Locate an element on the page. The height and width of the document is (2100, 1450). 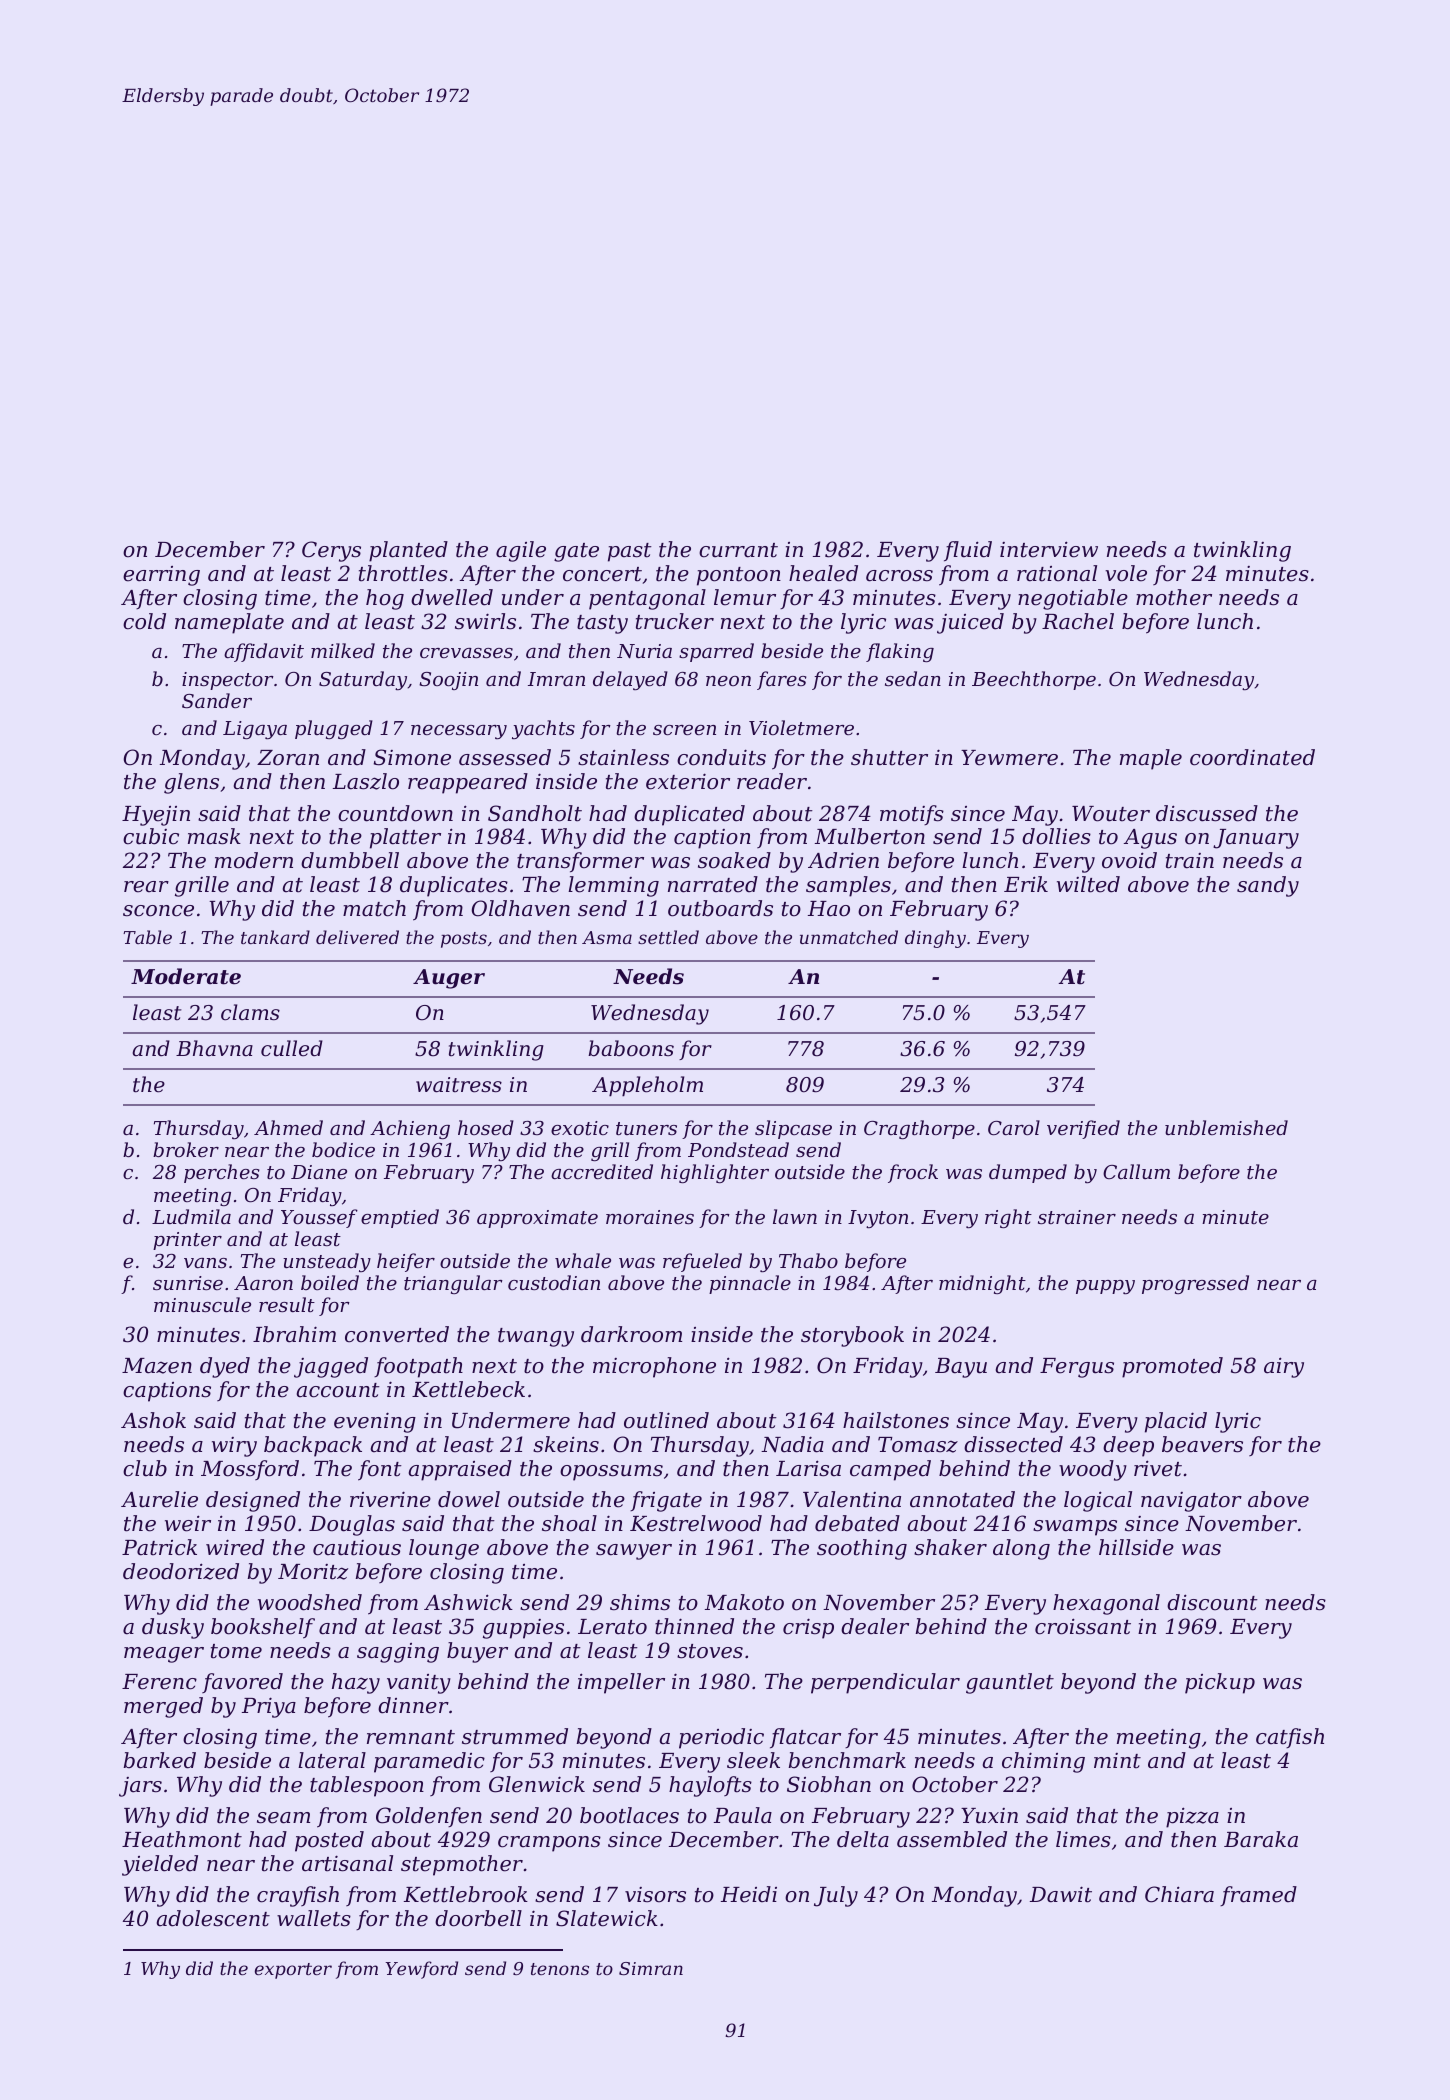
currant is located at coordinates (738, 550).
